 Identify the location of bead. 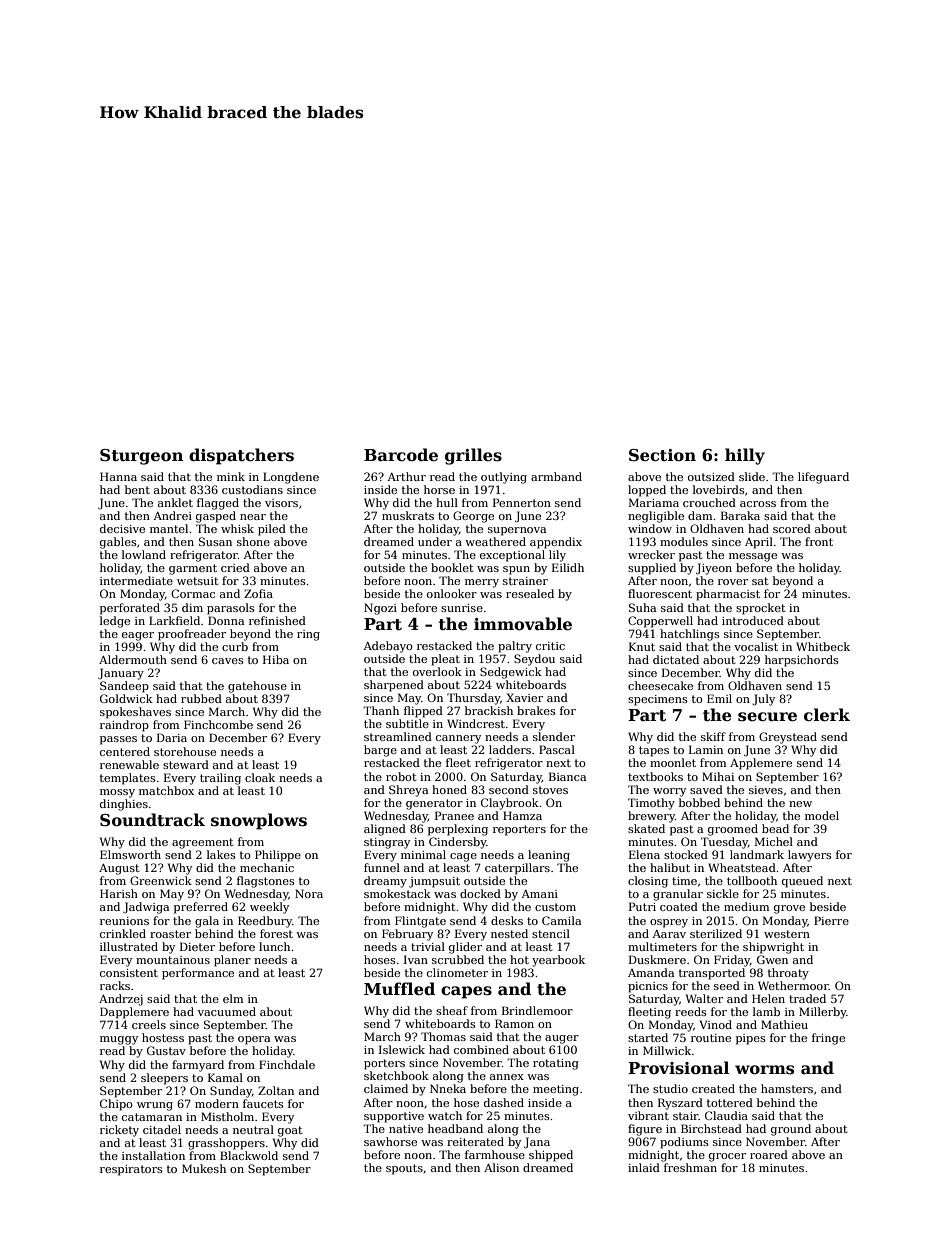
(775, 828).
